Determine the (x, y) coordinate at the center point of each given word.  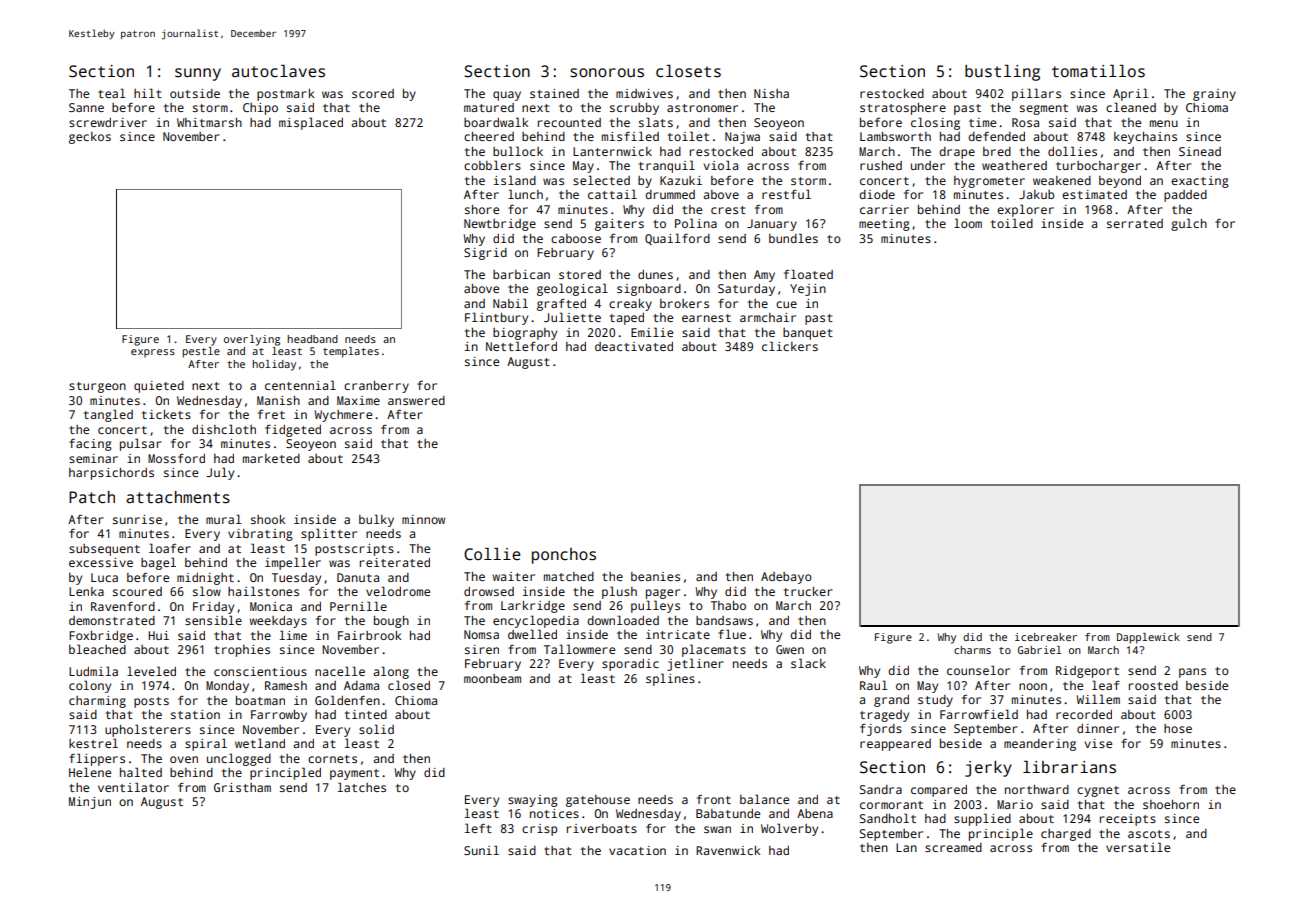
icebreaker (1046, 637)
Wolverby (789, 829)
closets (688, 71)
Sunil (481, 850)
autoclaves (278, 71)
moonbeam (492, 678)
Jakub (1036, 194)
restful (786, 194)
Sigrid (485, 254)
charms (972, 650)
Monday (227, 687)
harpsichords (111, 474)
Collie (492, 554)
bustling (1002, 73)
